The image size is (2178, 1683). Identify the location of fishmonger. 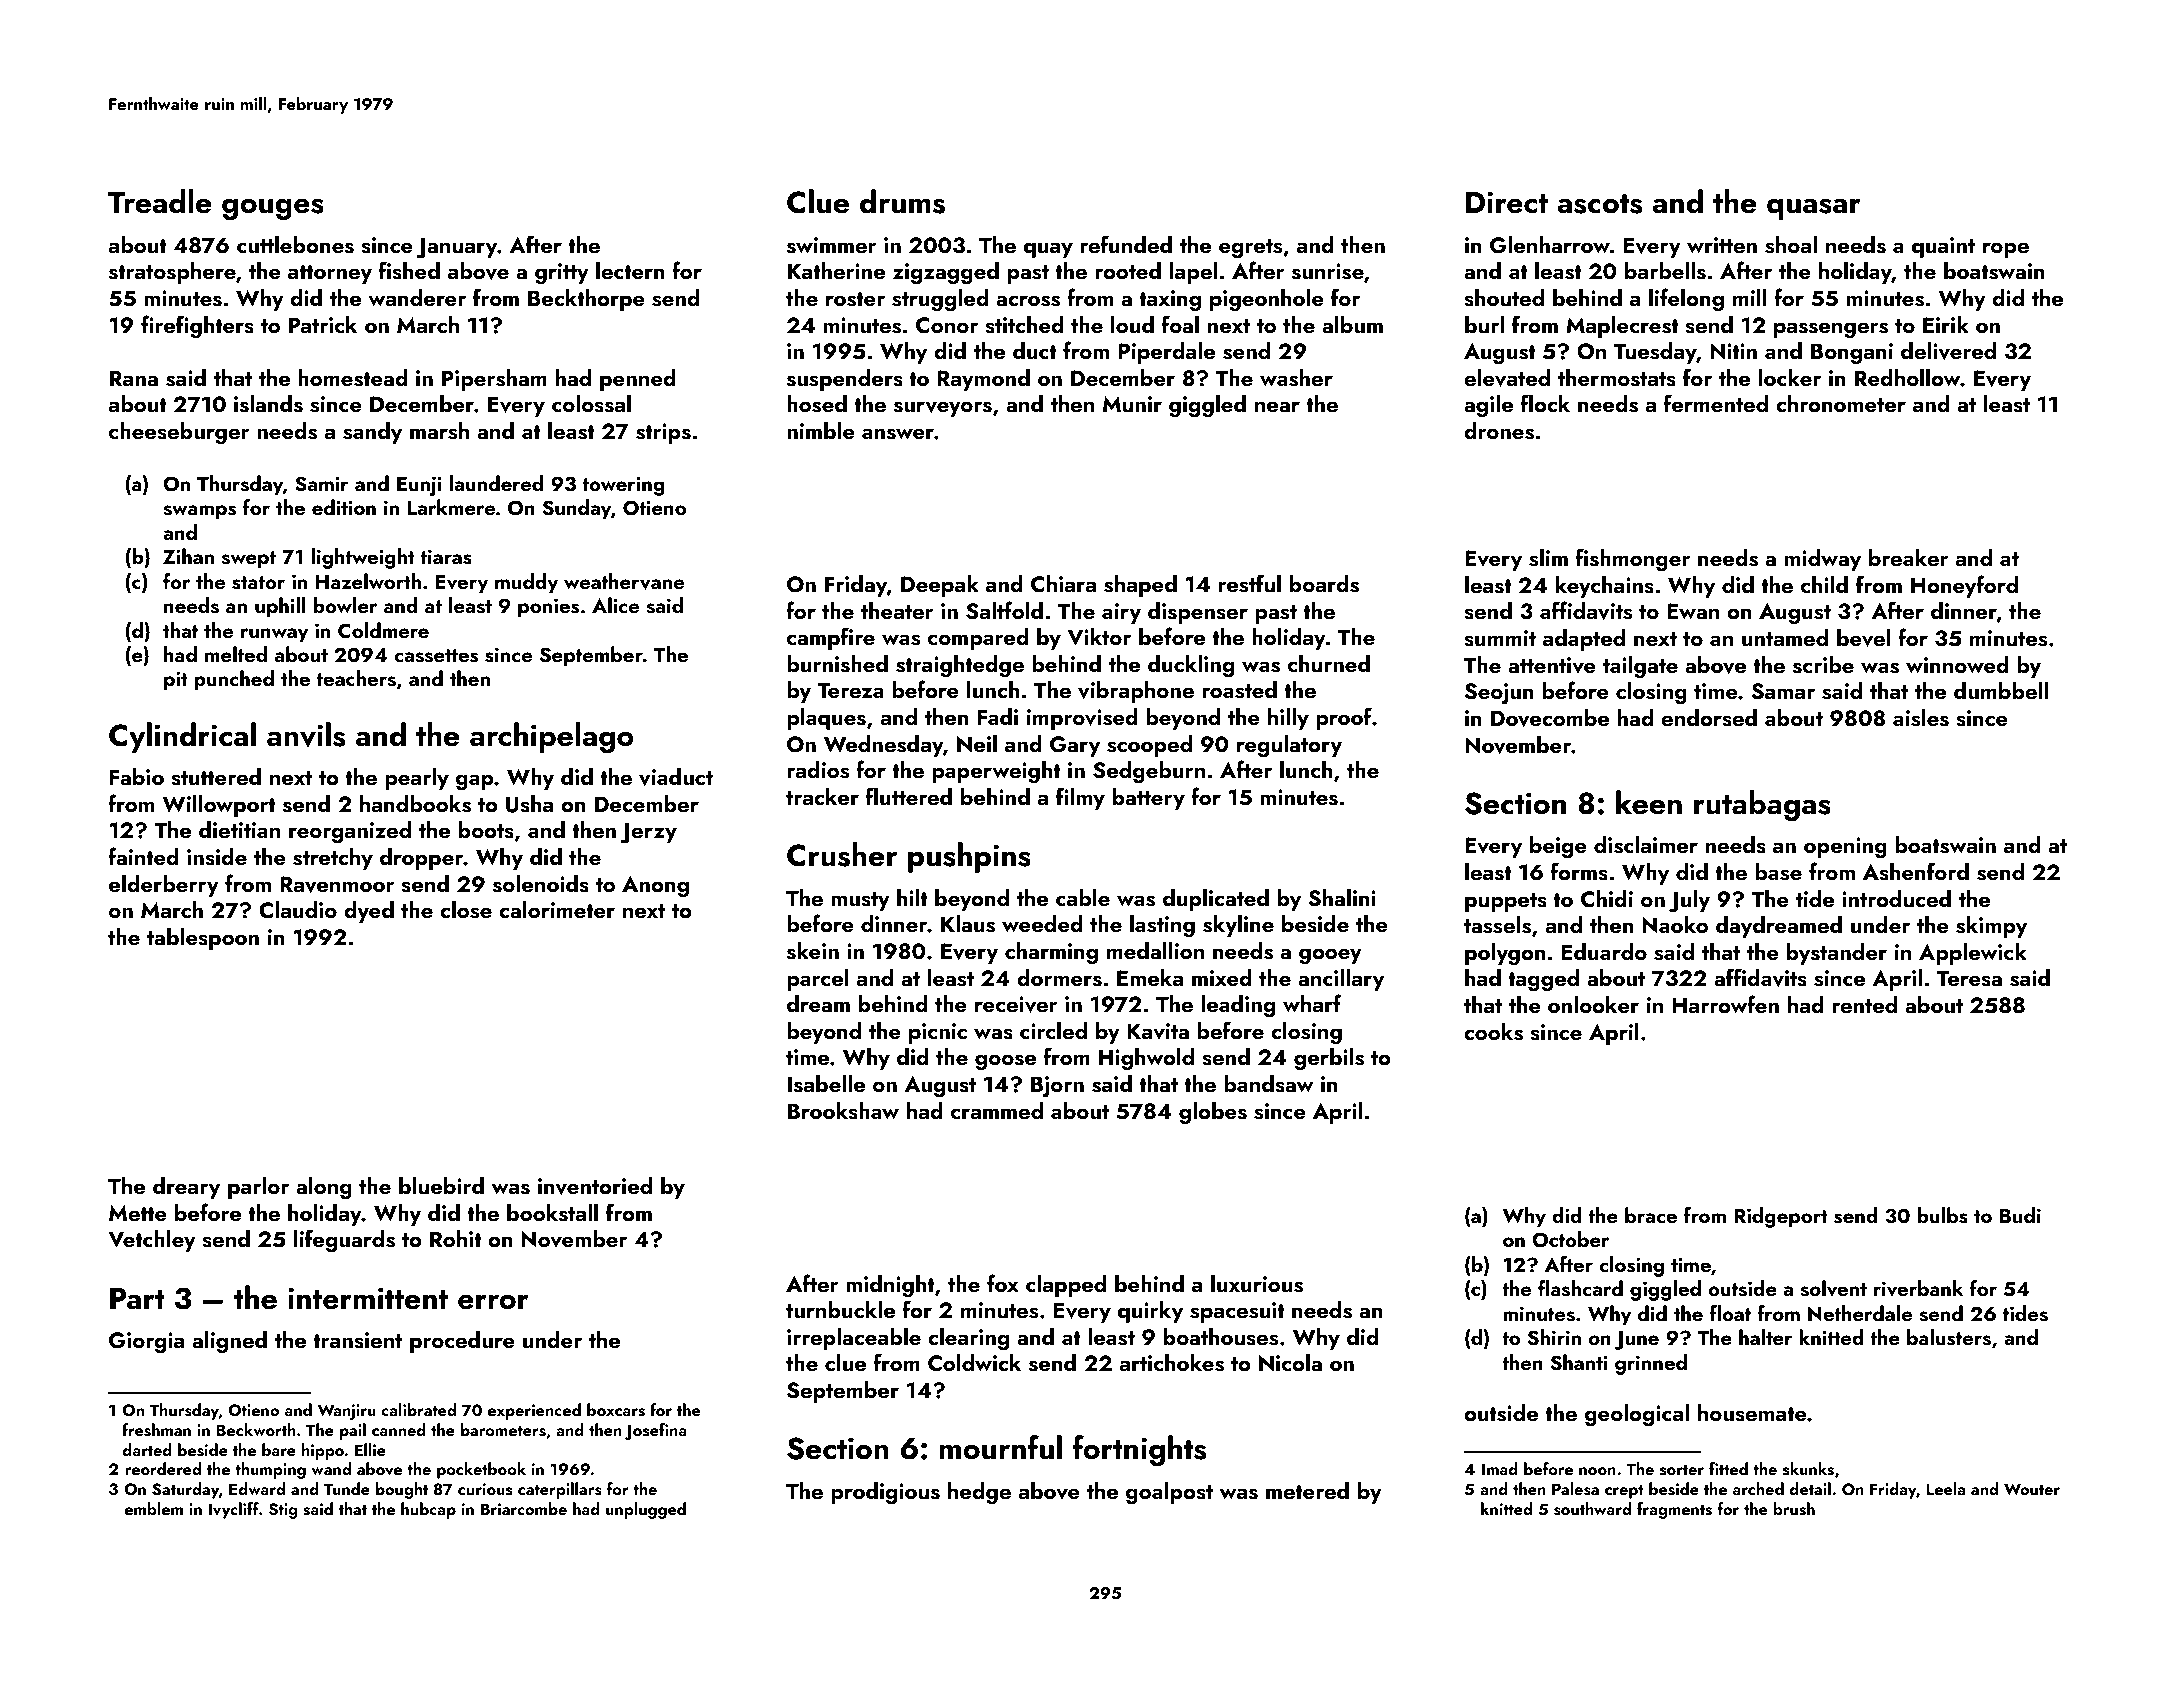
(1633, 560).
